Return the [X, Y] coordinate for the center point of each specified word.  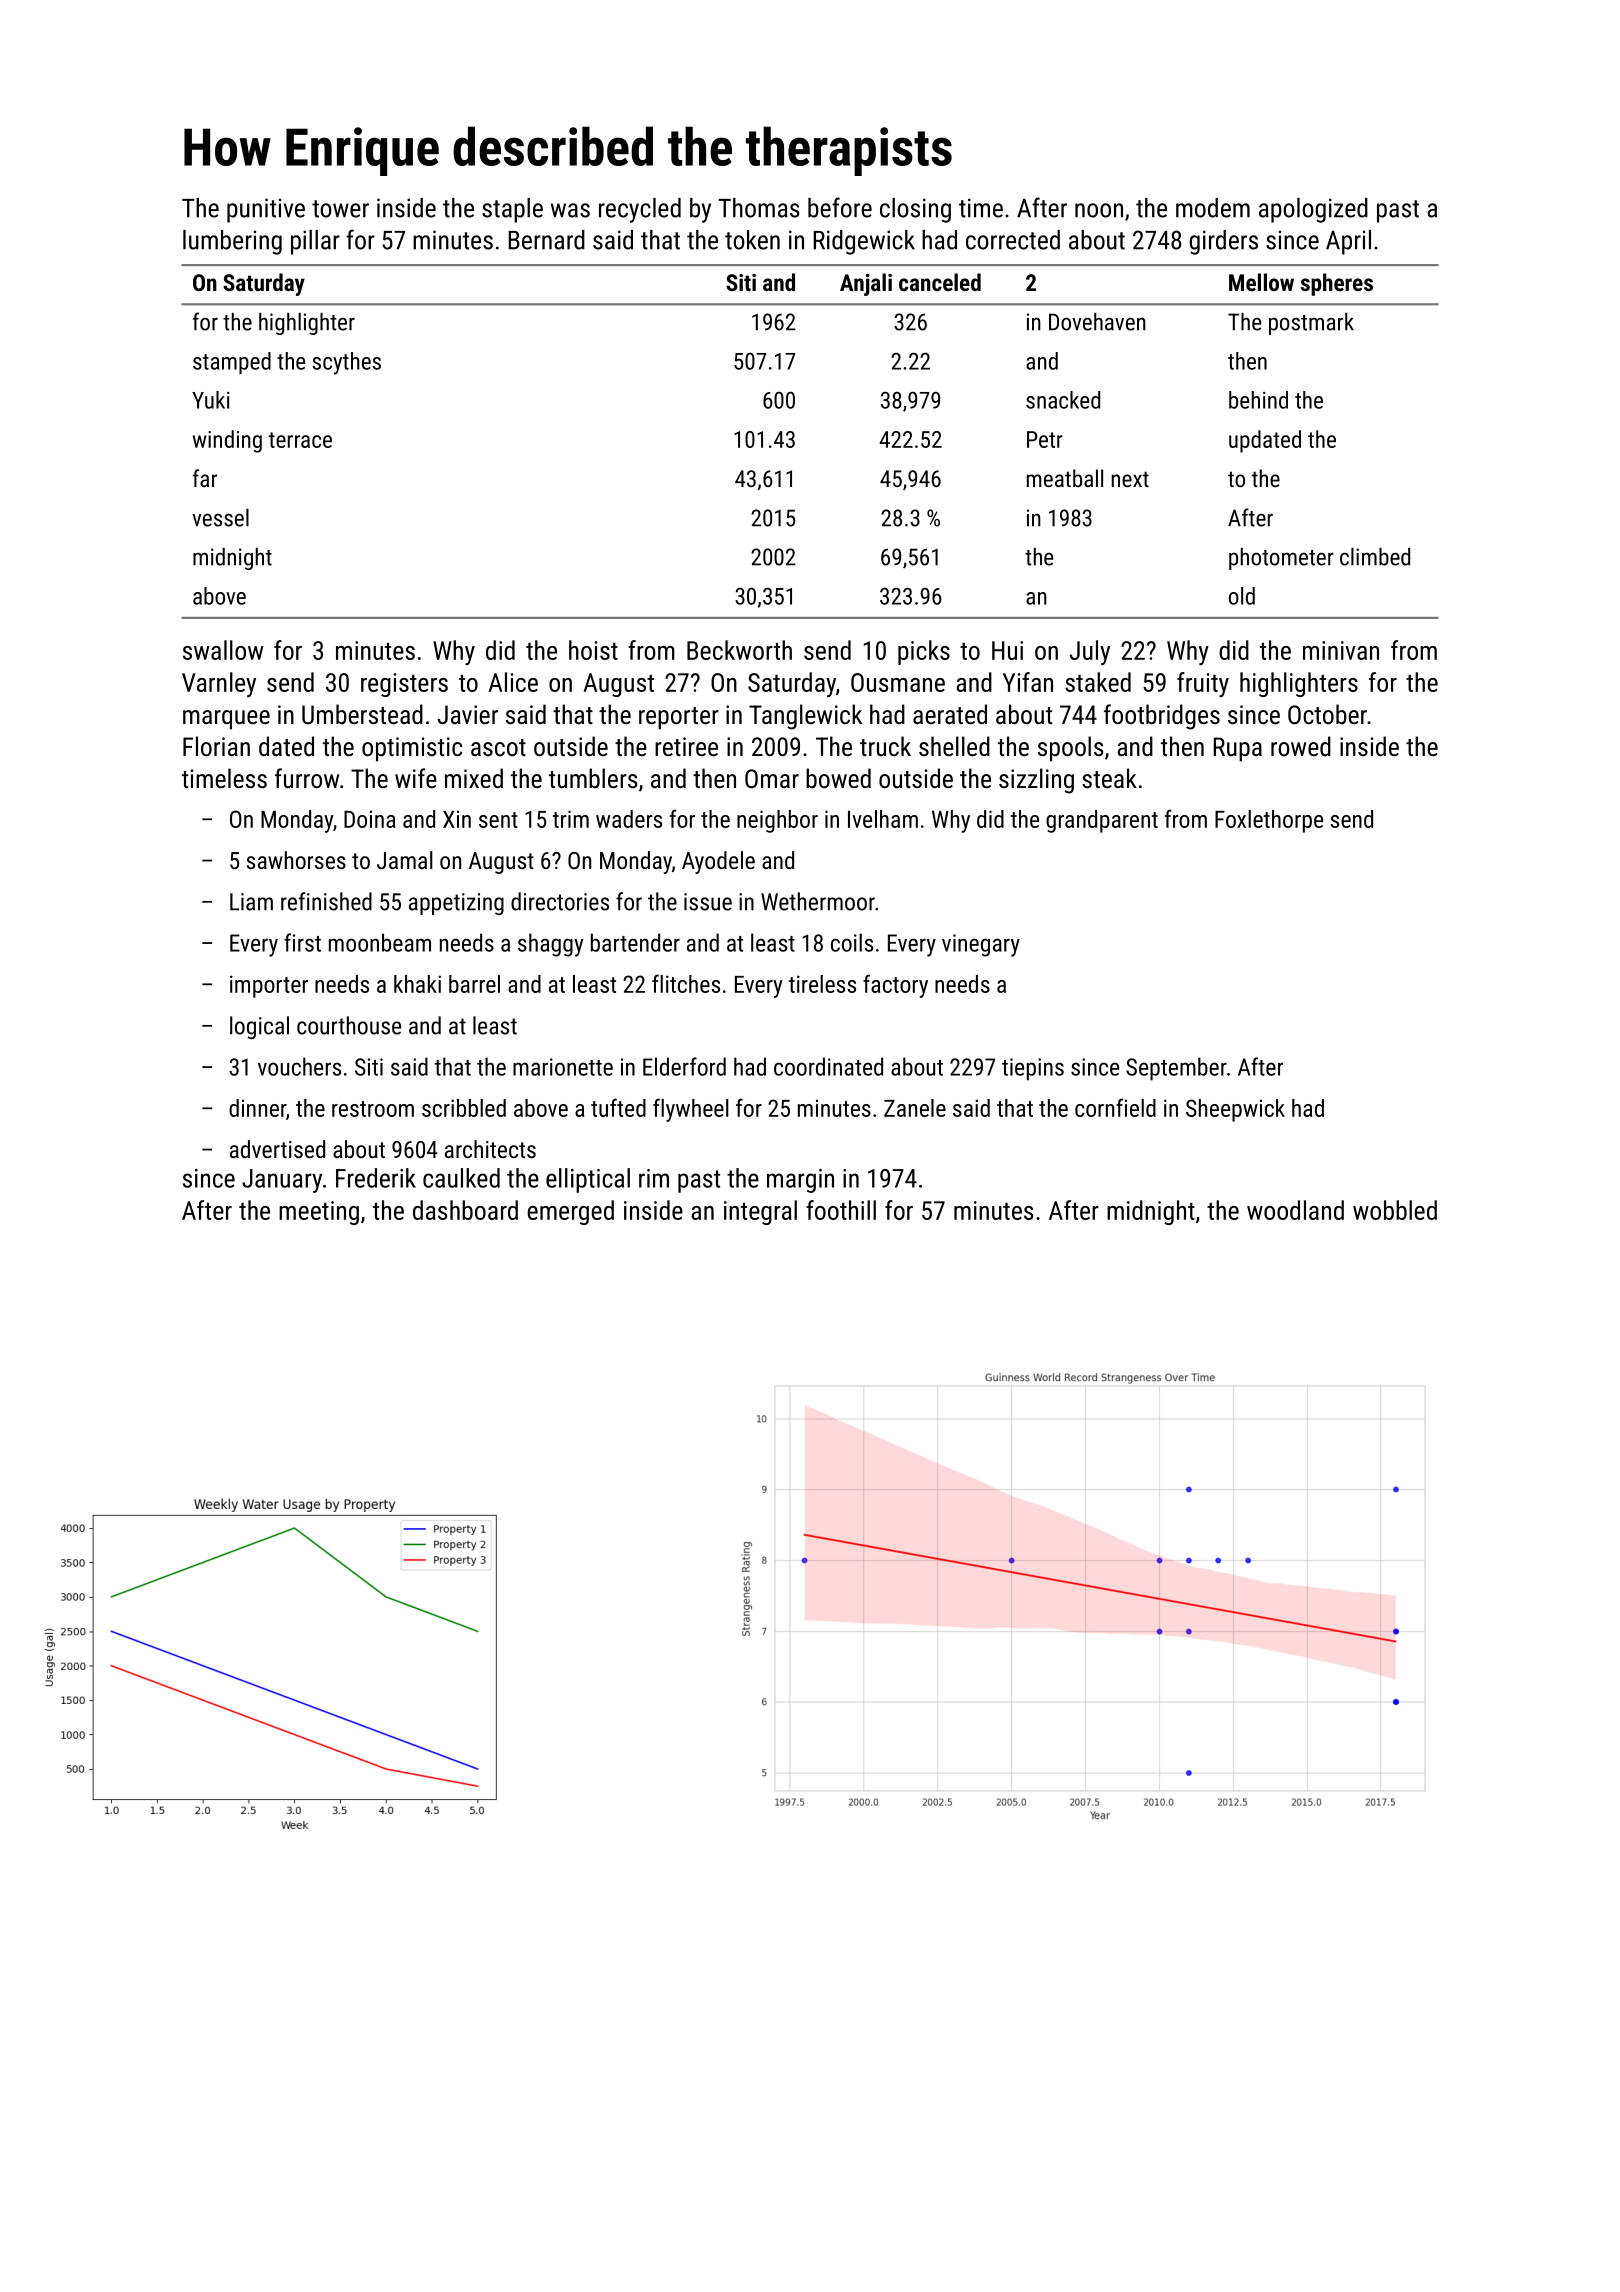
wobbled [1395, 1210]
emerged [570, 1212]
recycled [640, 210]
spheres [1337, 284]
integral [760, 1212]
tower [340, 209]
